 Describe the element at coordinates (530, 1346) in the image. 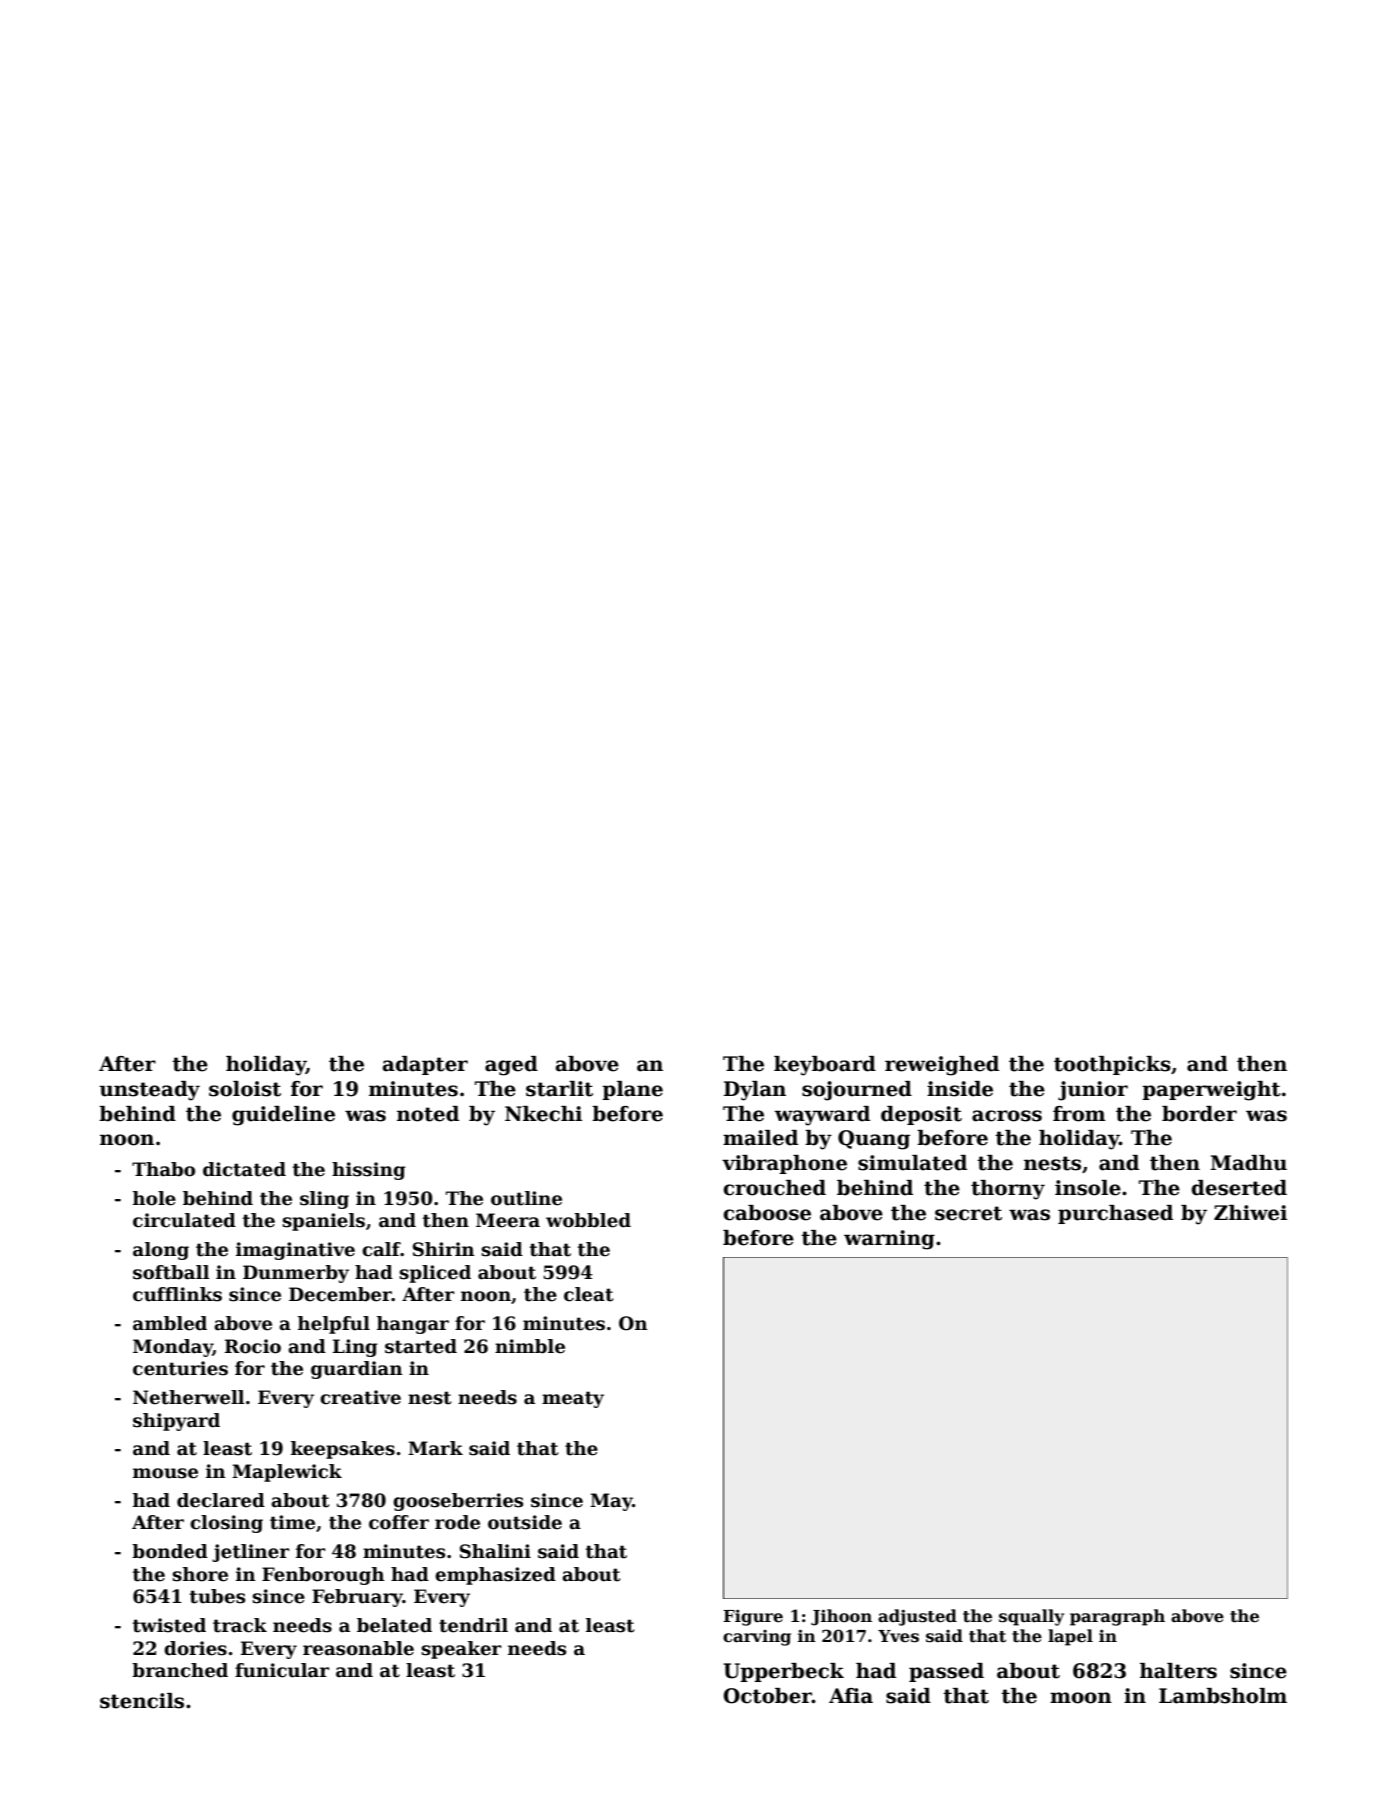

I see `nimble` at that location.
